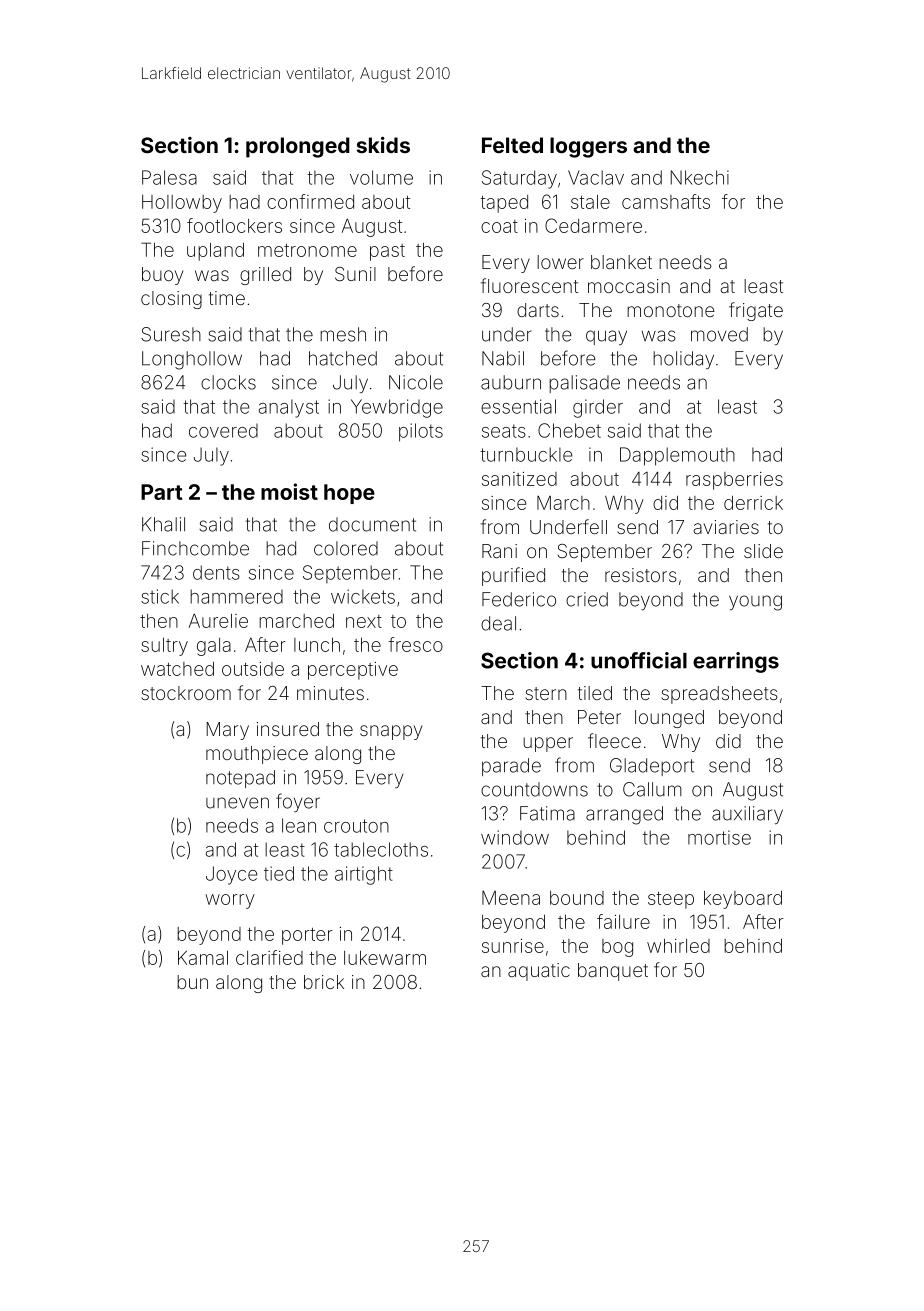 This screenshot has width=924, height=1311. Describe the element at coordinates (666, 201) in the screenshot. I see `camshafts` at that location.
